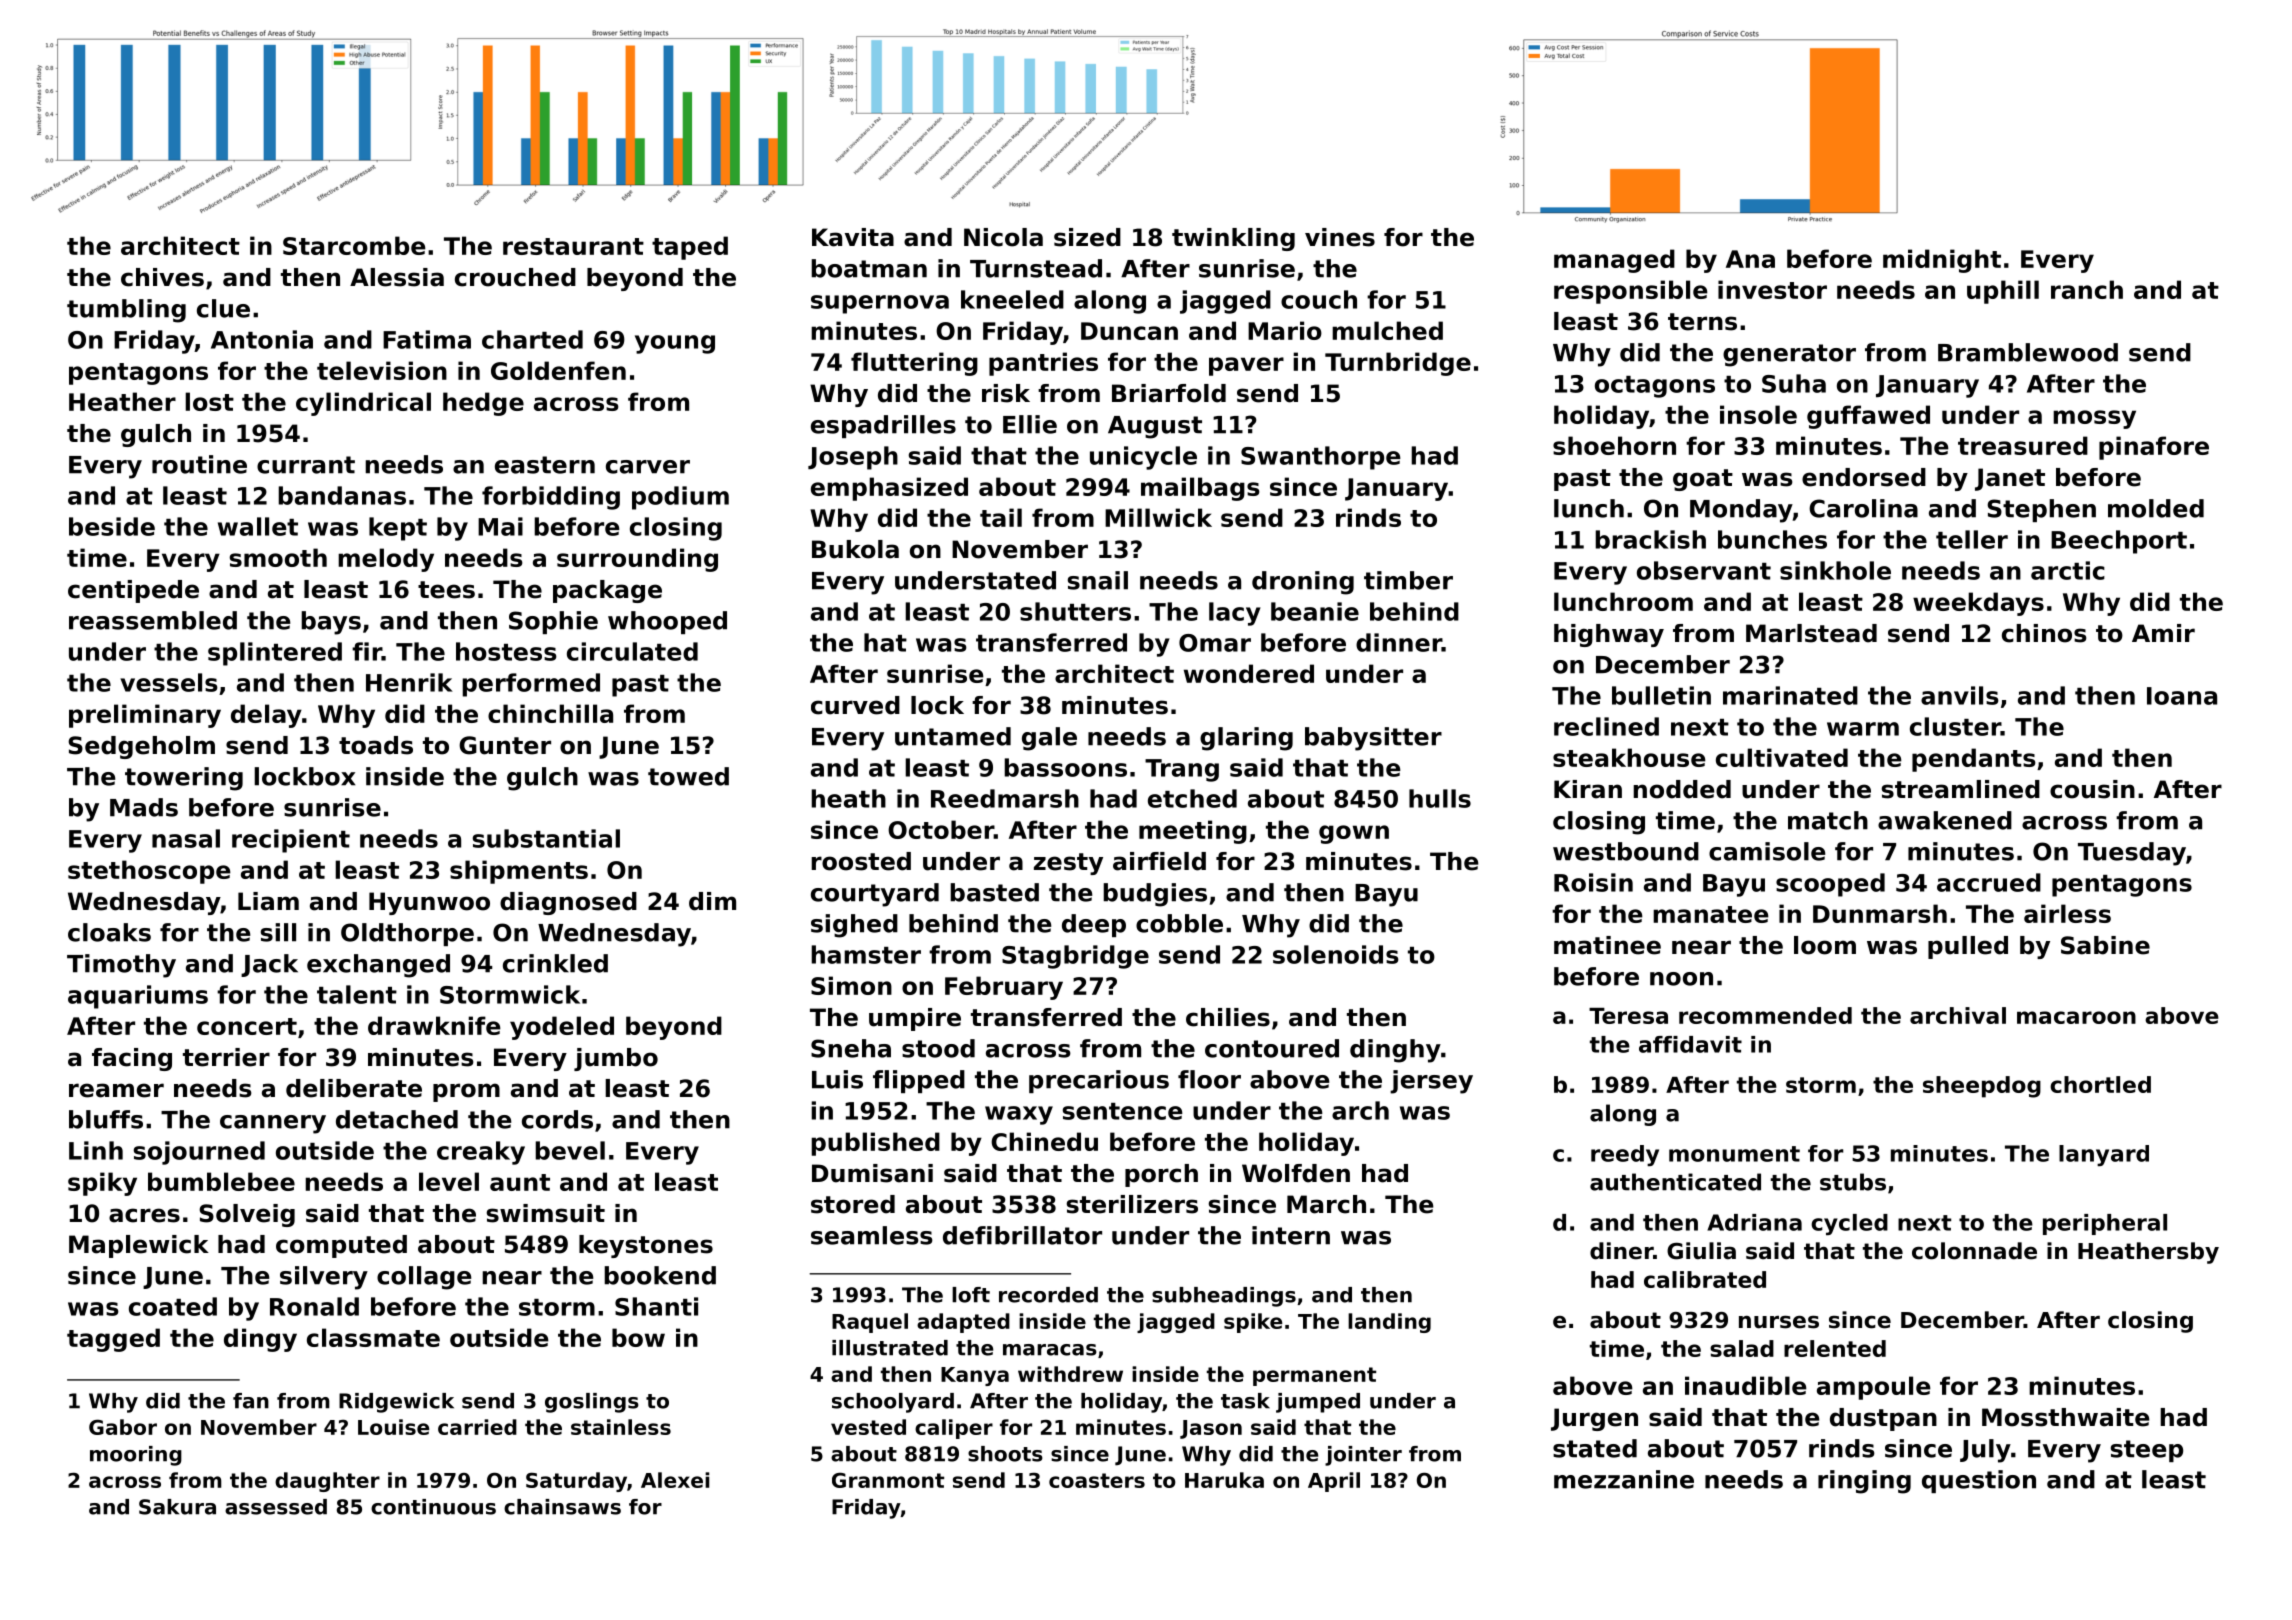  Describe the element at coordinates (278, 932) in the screenshot. I see `sill` at that location.
